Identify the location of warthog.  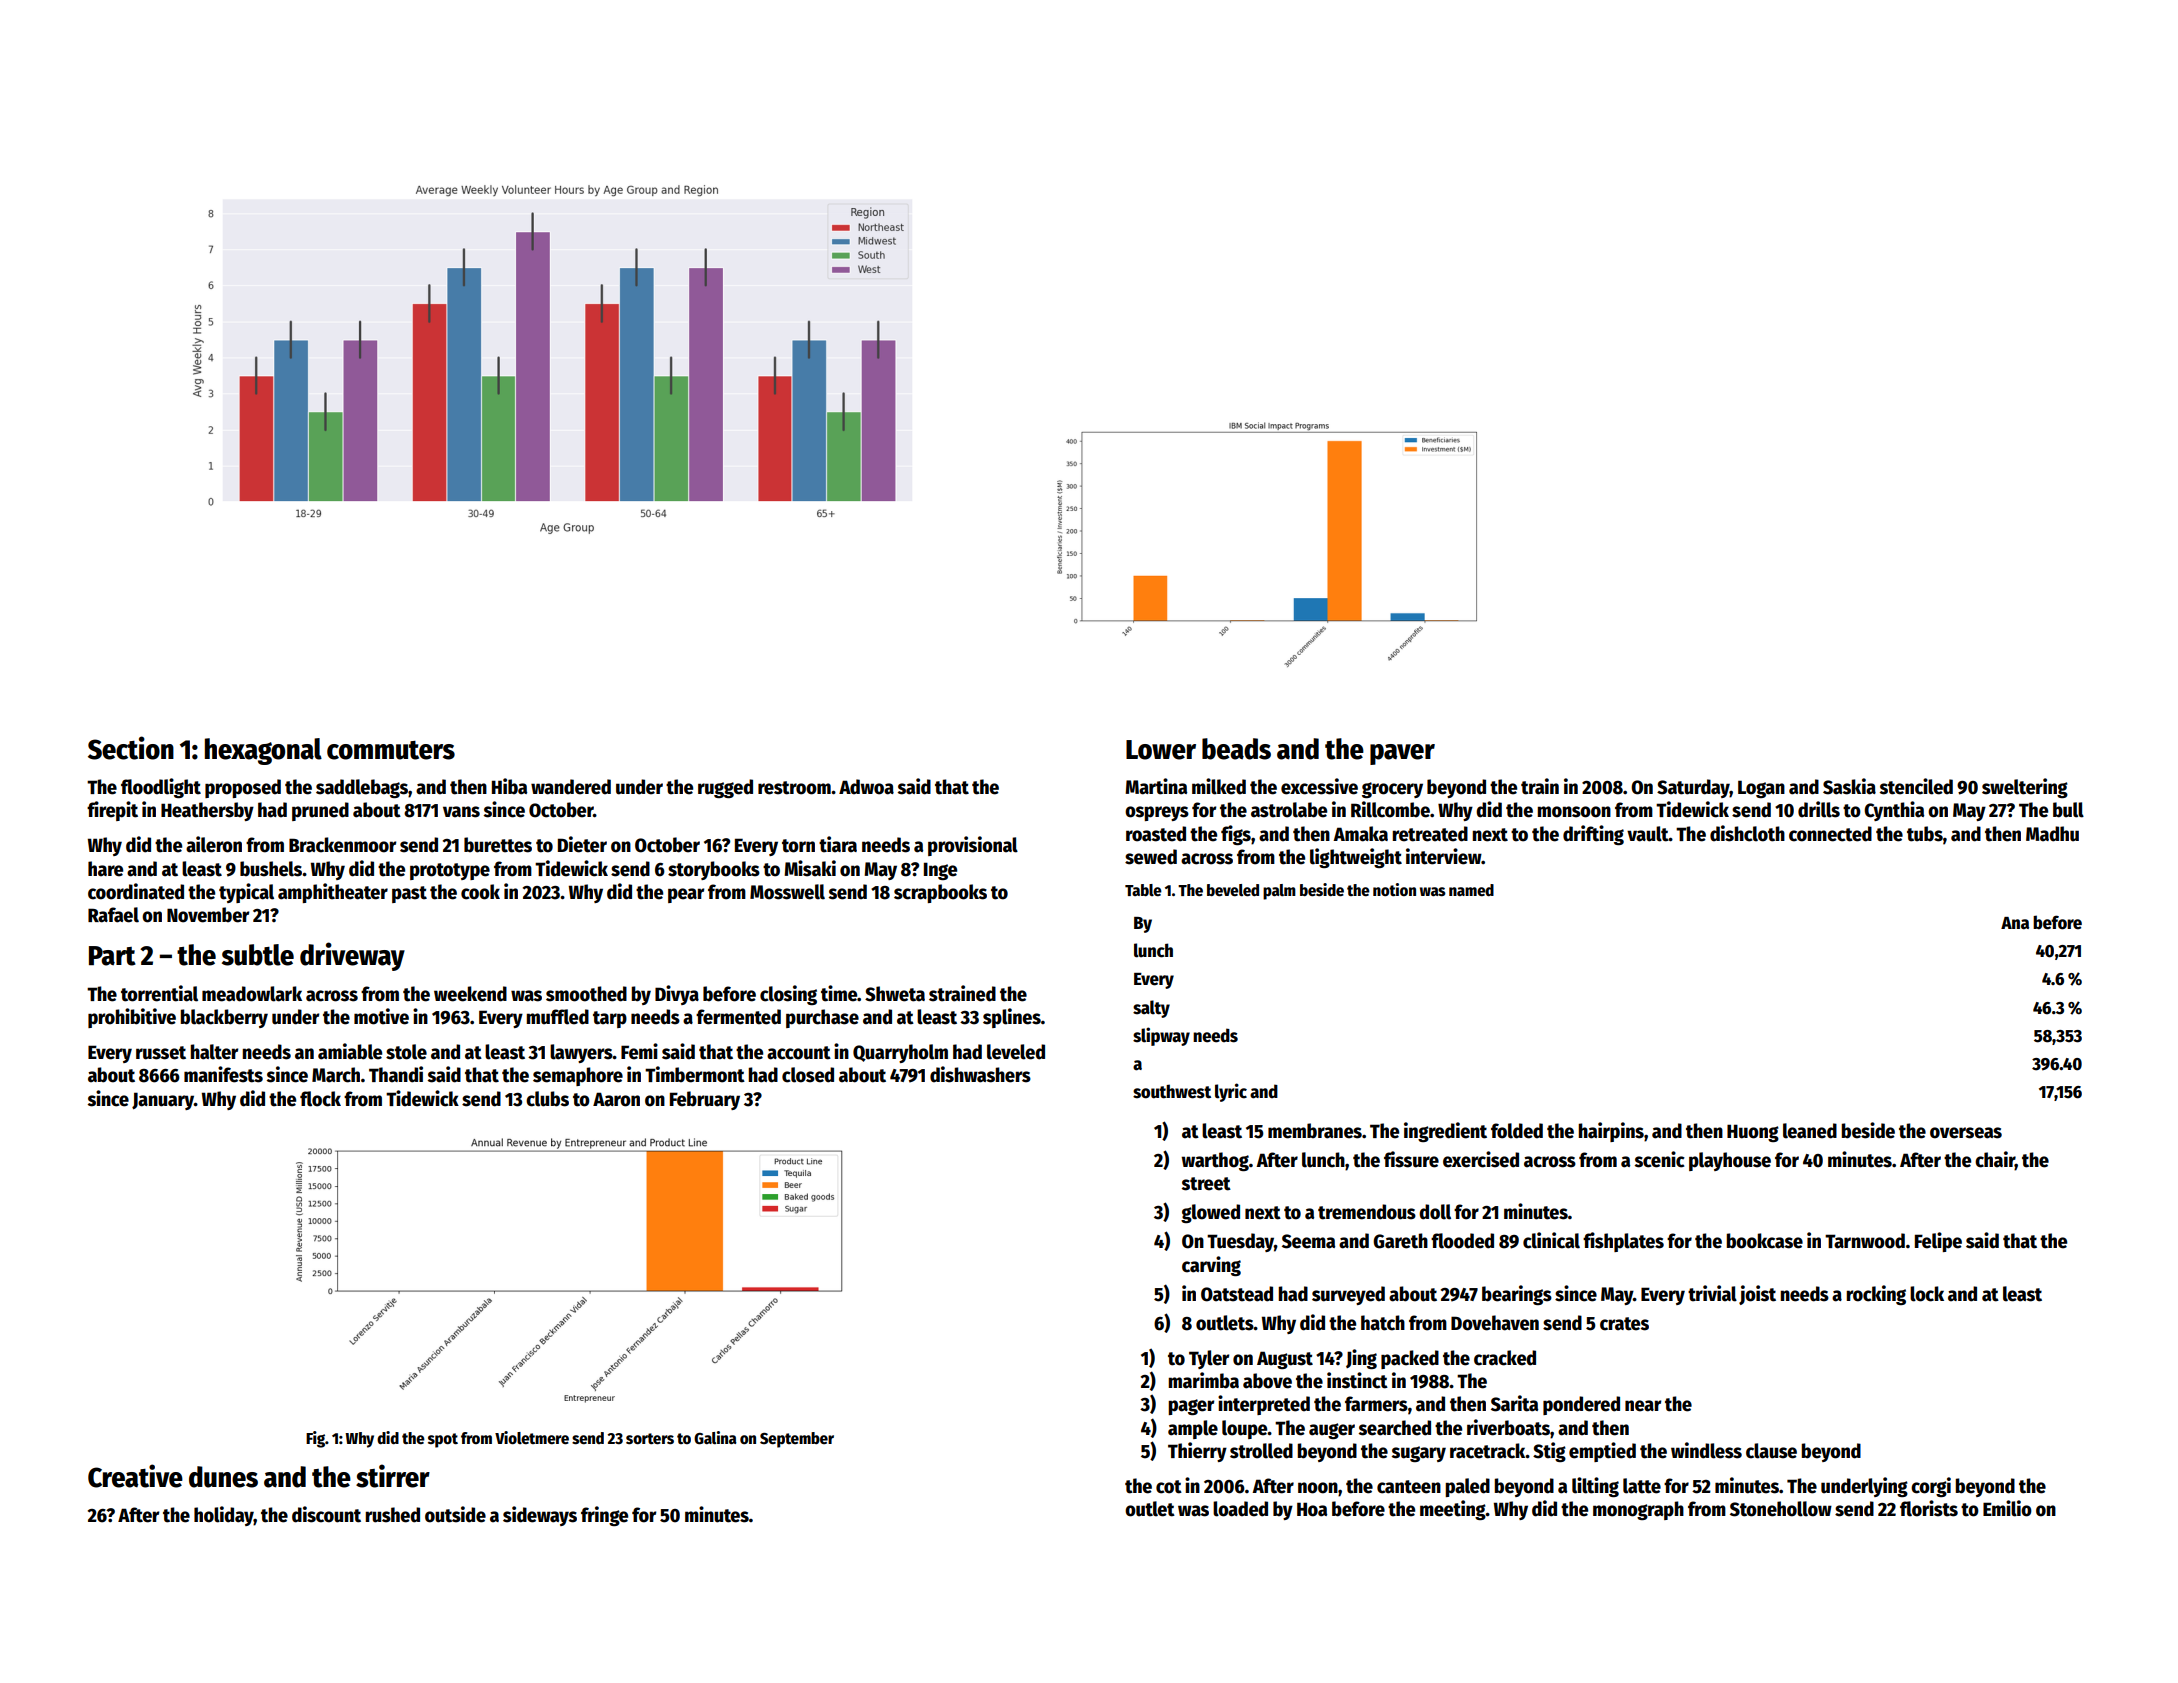
(1215, 1161).
